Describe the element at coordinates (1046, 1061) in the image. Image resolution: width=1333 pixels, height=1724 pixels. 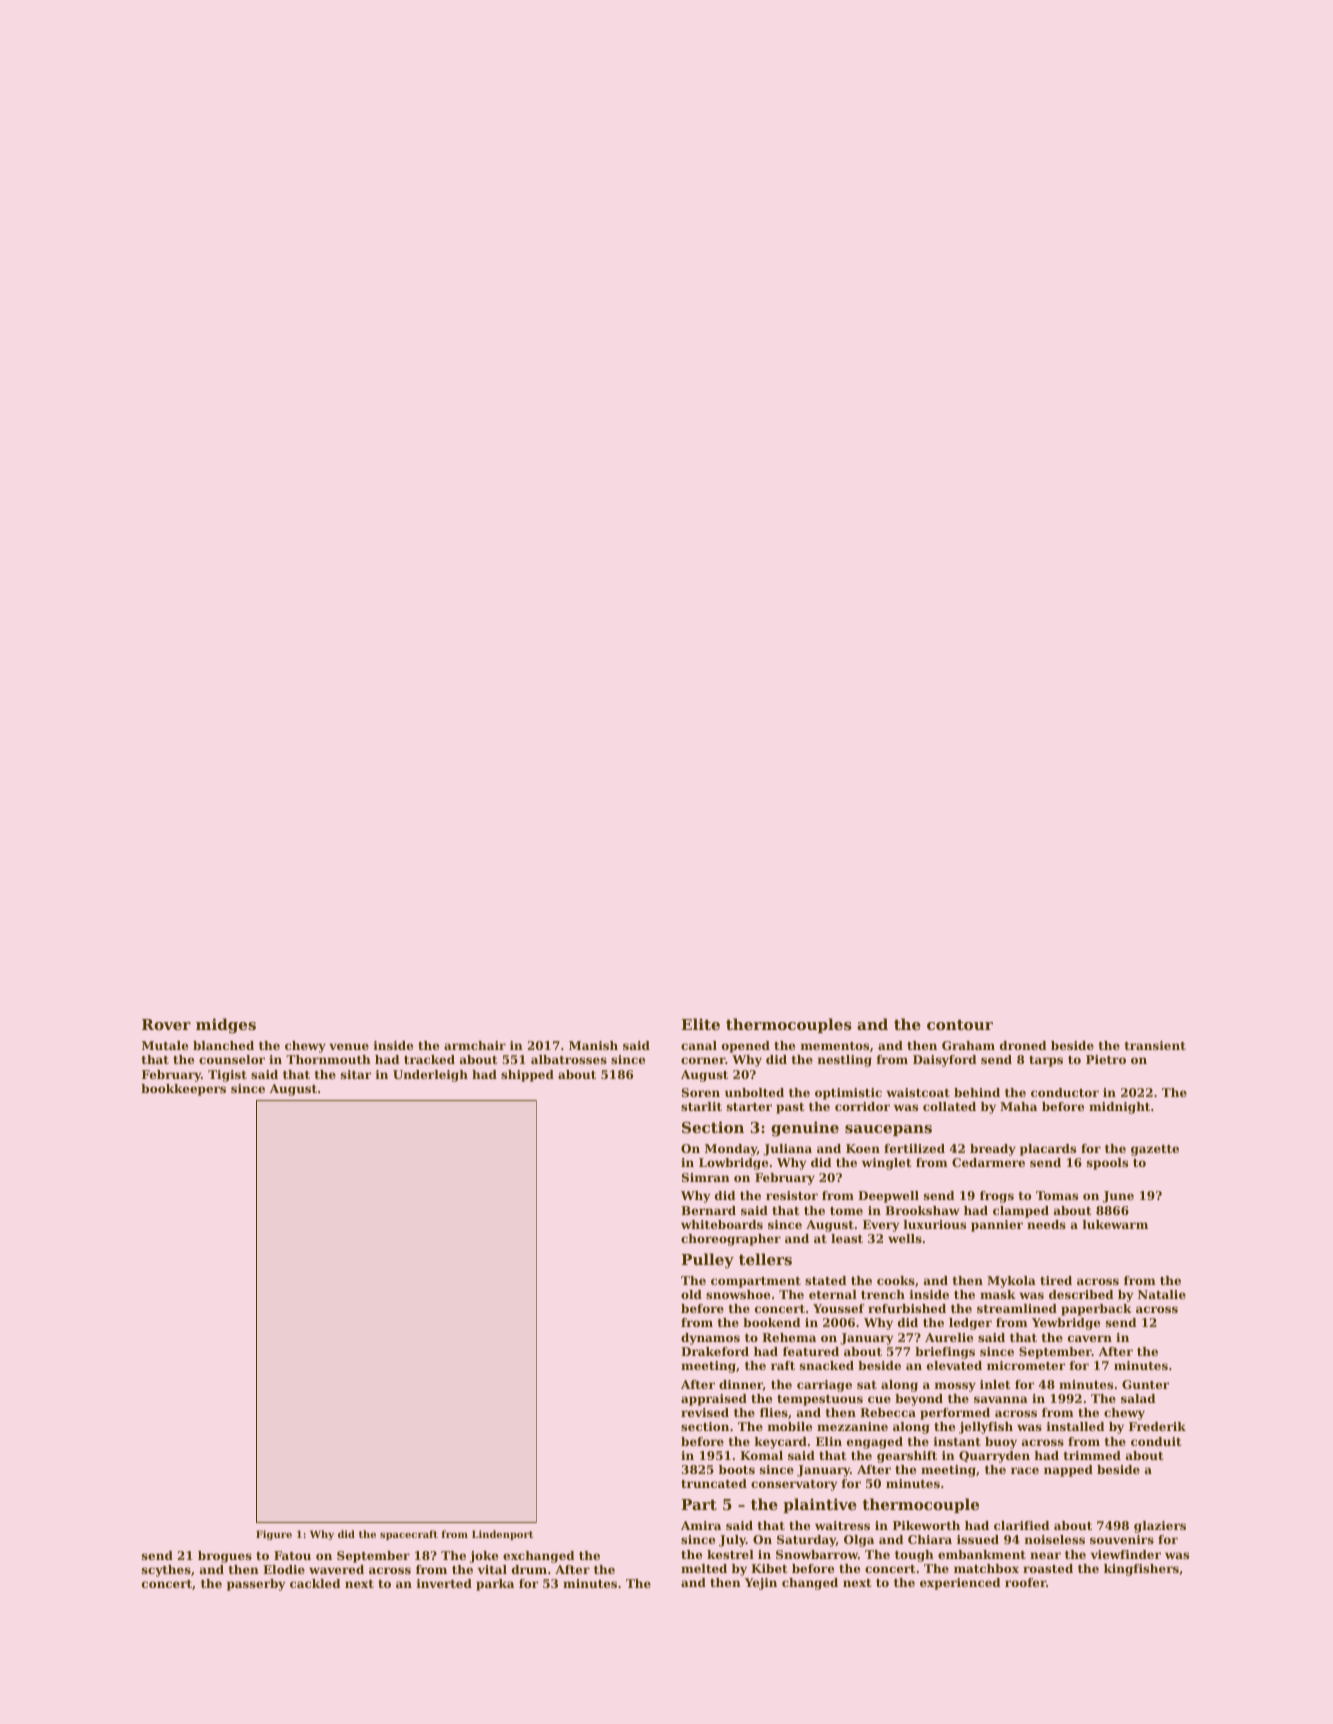
I see `tarps` at that location.
